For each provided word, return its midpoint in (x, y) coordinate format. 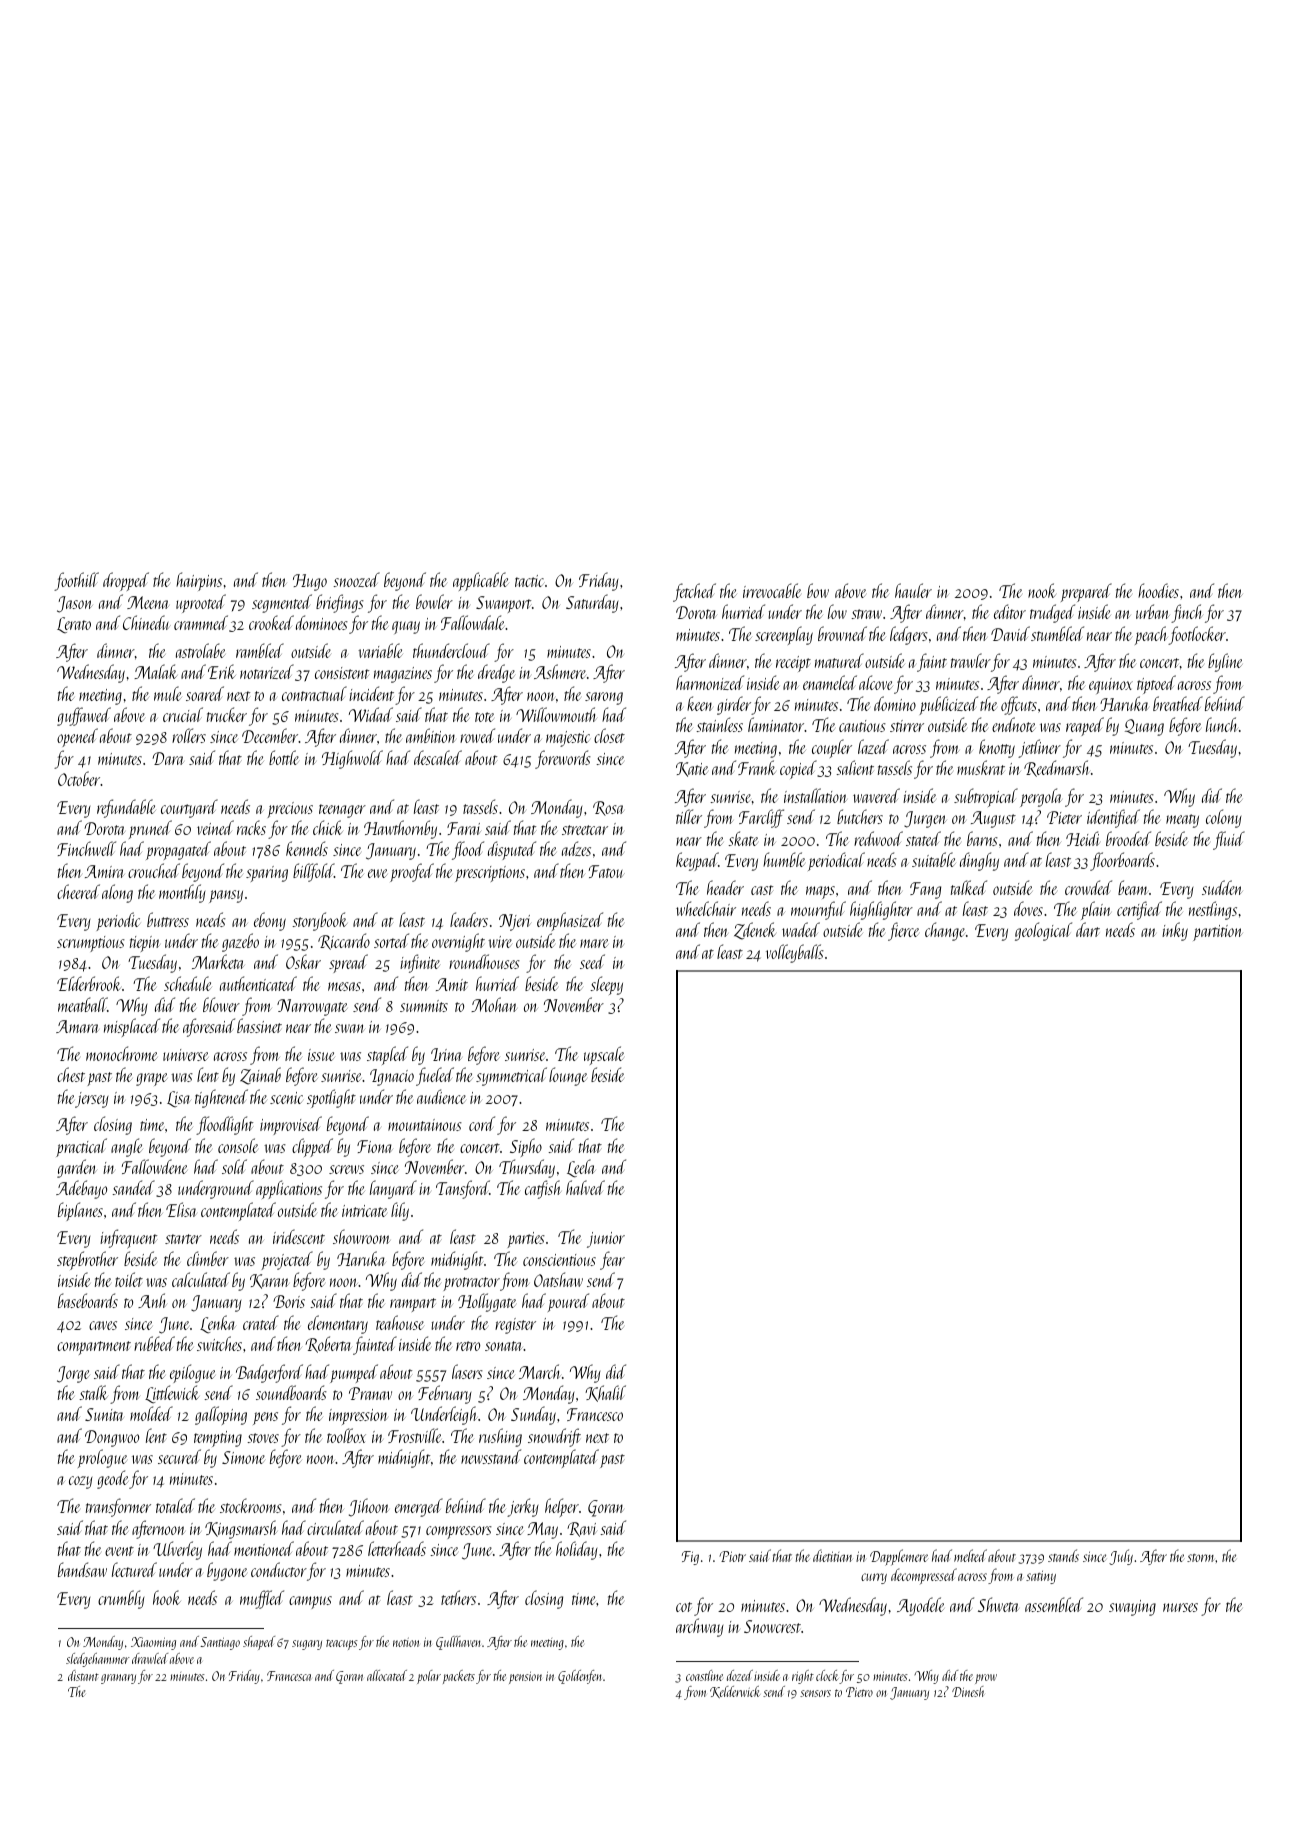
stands (1063, 1555)
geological (1043, 931)
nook (1042, 590)
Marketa (218, 961)
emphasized (570, 921)
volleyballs (795, 953)
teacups (342, 1645)
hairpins (199, 581)
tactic (529, 581)
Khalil (605, 1393)
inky (1175, 931)
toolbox (346, 1435)
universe (185, 1055)
